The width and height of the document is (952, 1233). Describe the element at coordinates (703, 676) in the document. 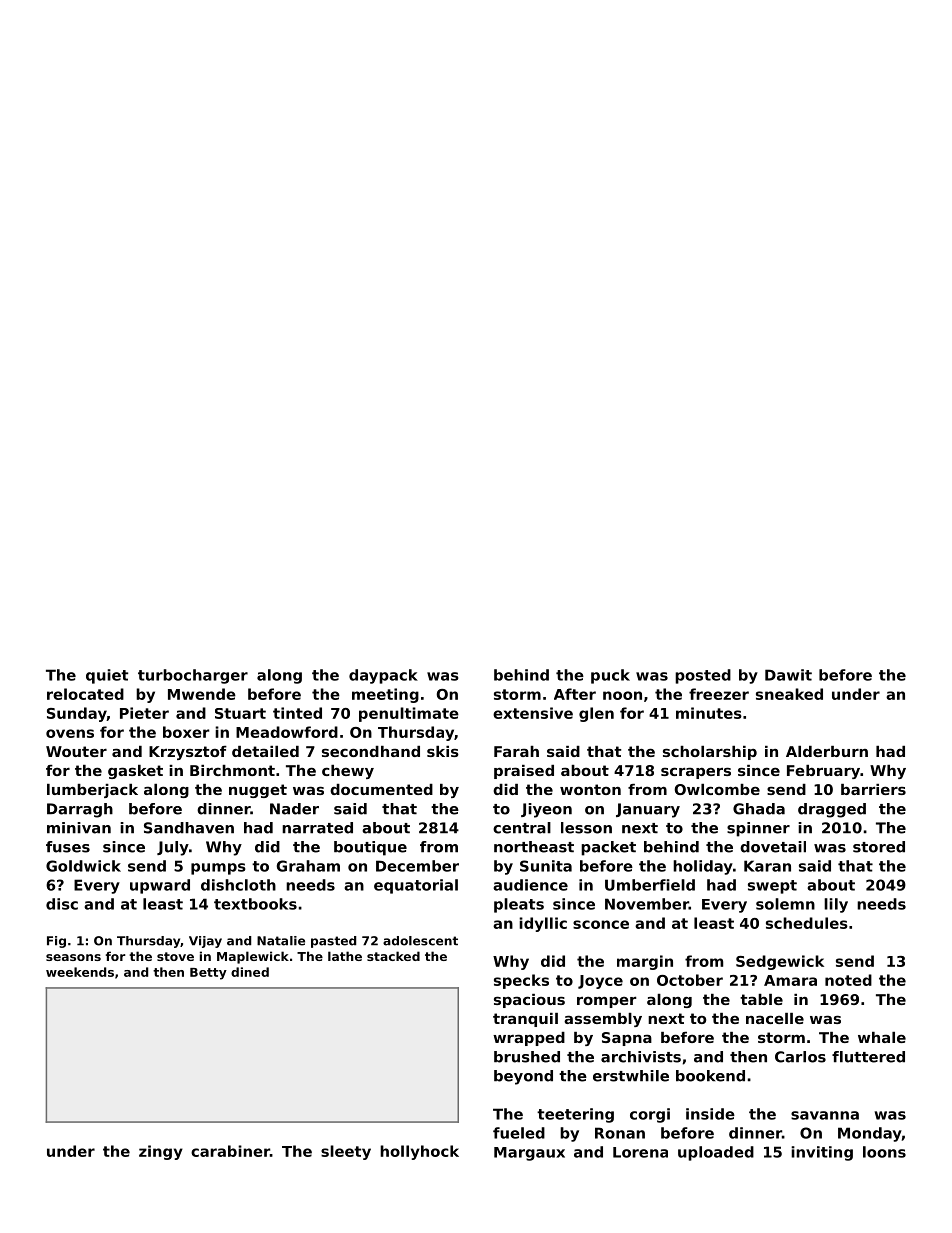

I see `posted` at that location.
